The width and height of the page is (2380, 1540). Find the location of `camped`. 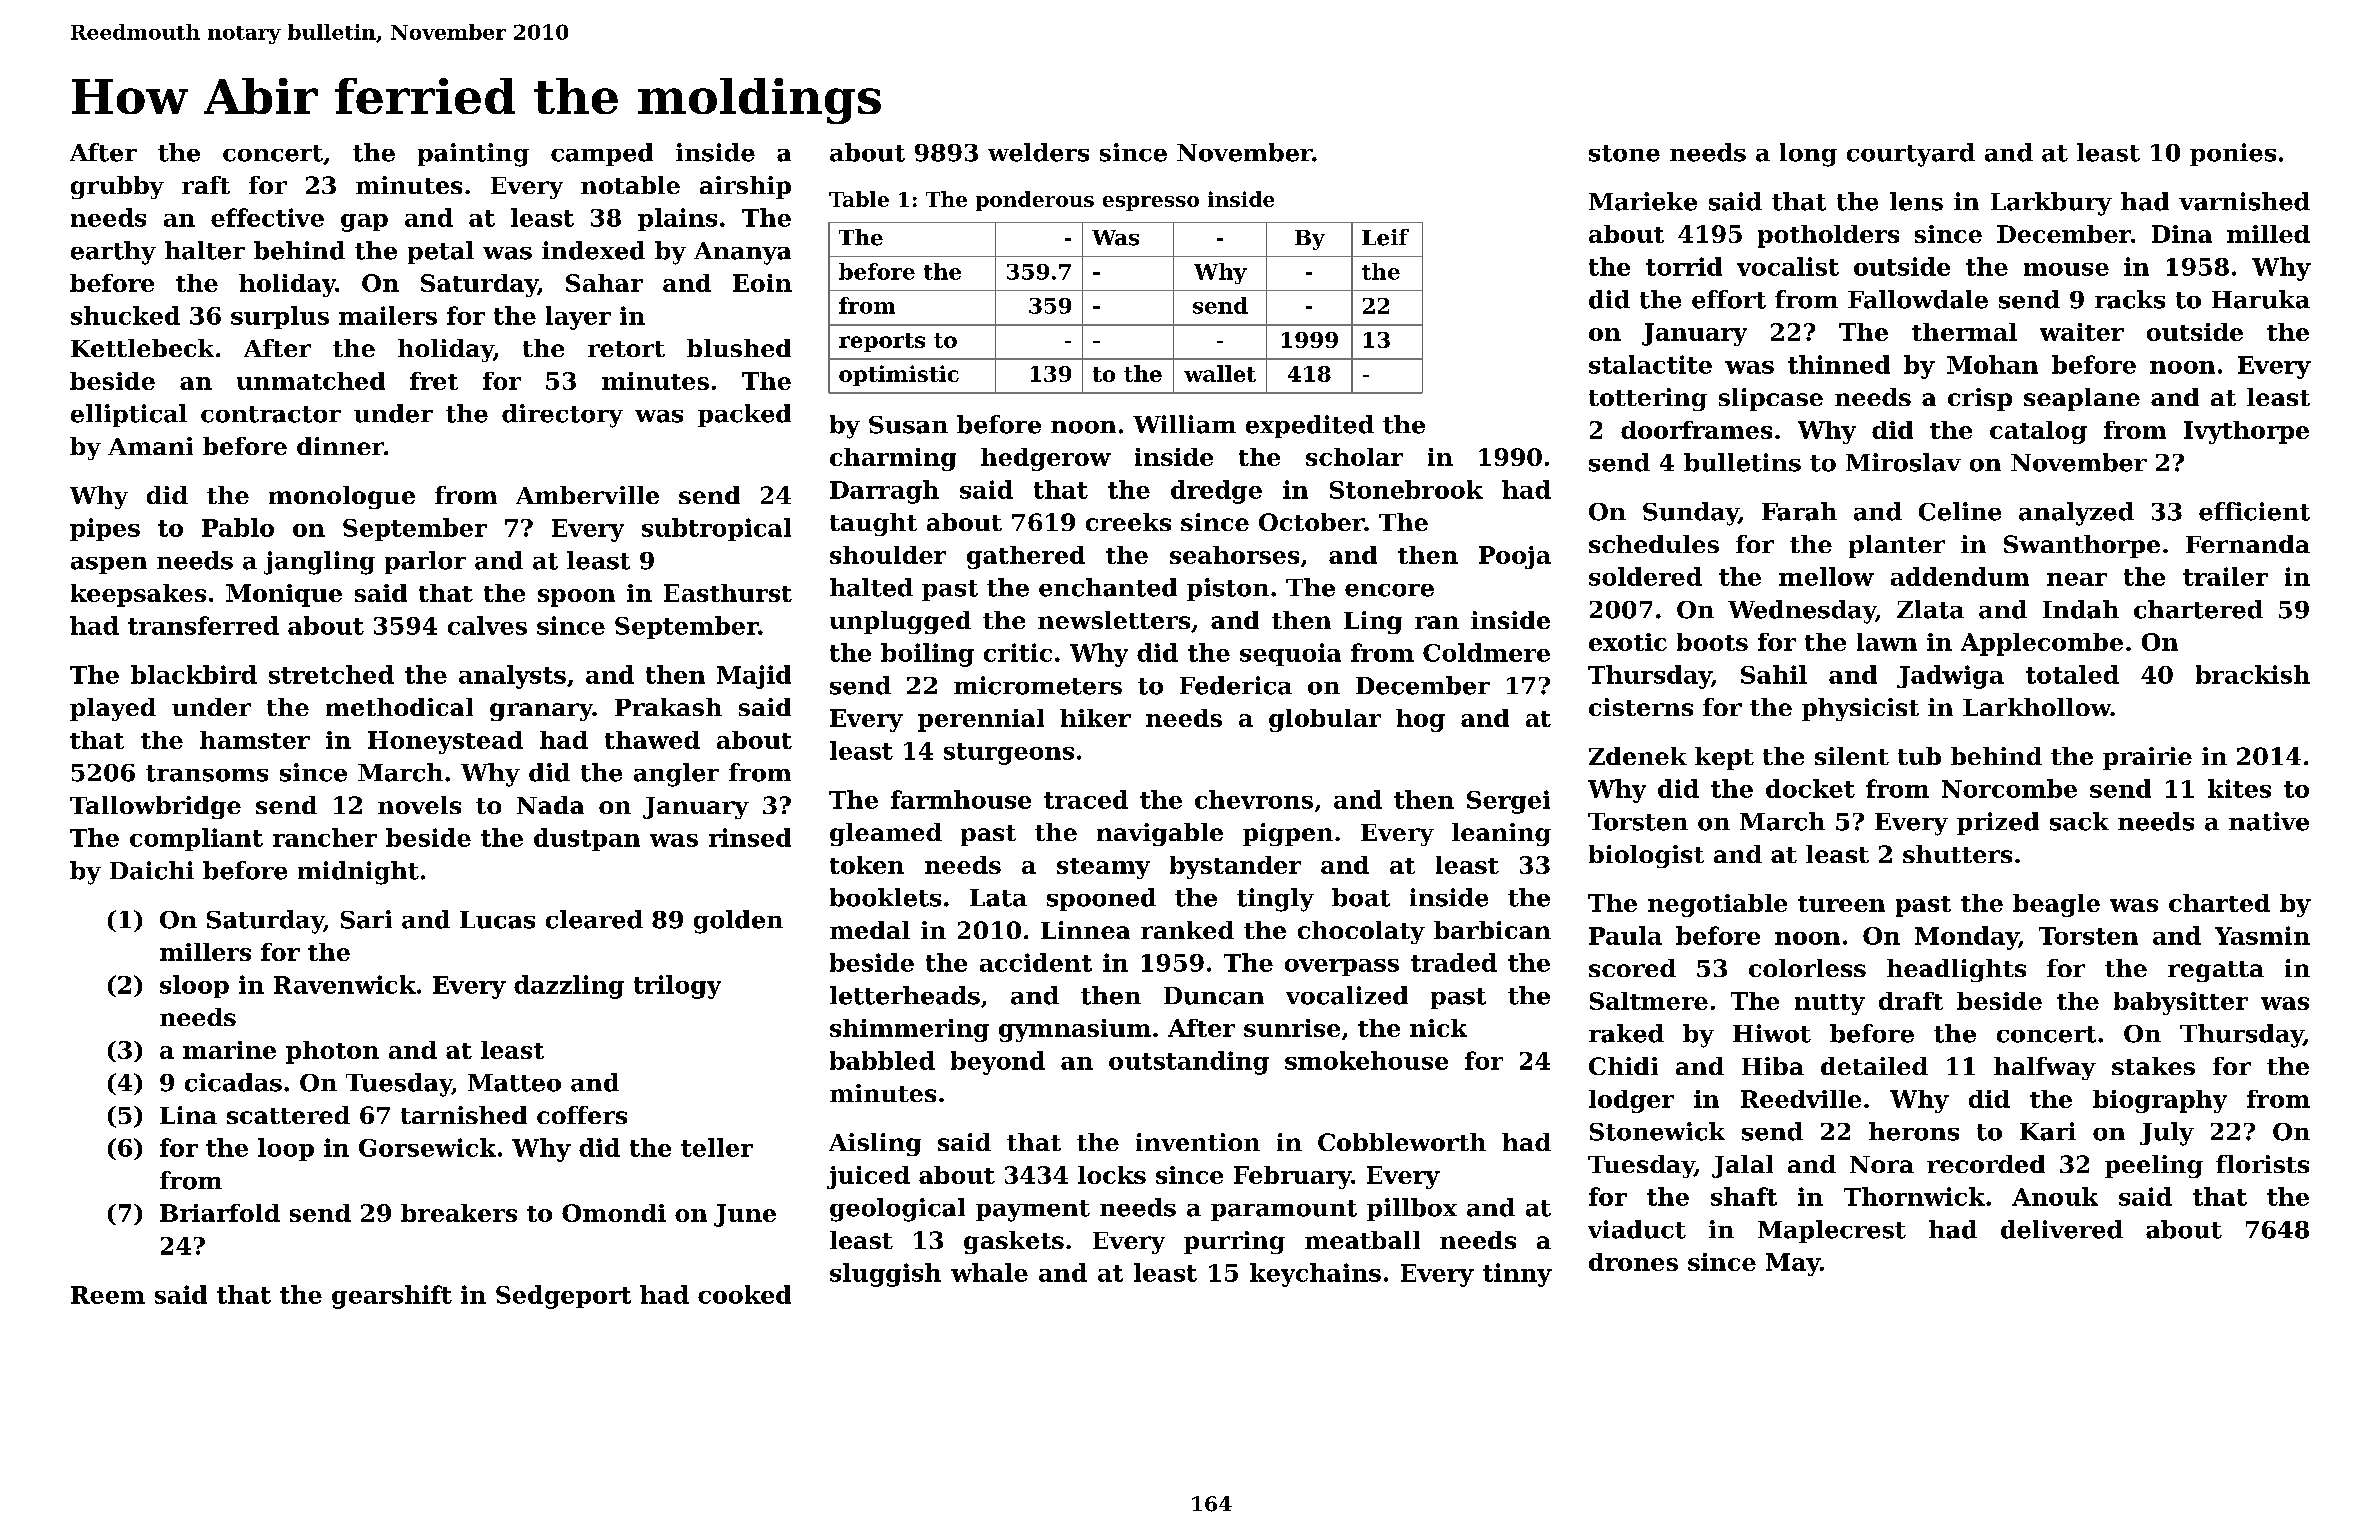

camped is located at coordinates (602, 154).
